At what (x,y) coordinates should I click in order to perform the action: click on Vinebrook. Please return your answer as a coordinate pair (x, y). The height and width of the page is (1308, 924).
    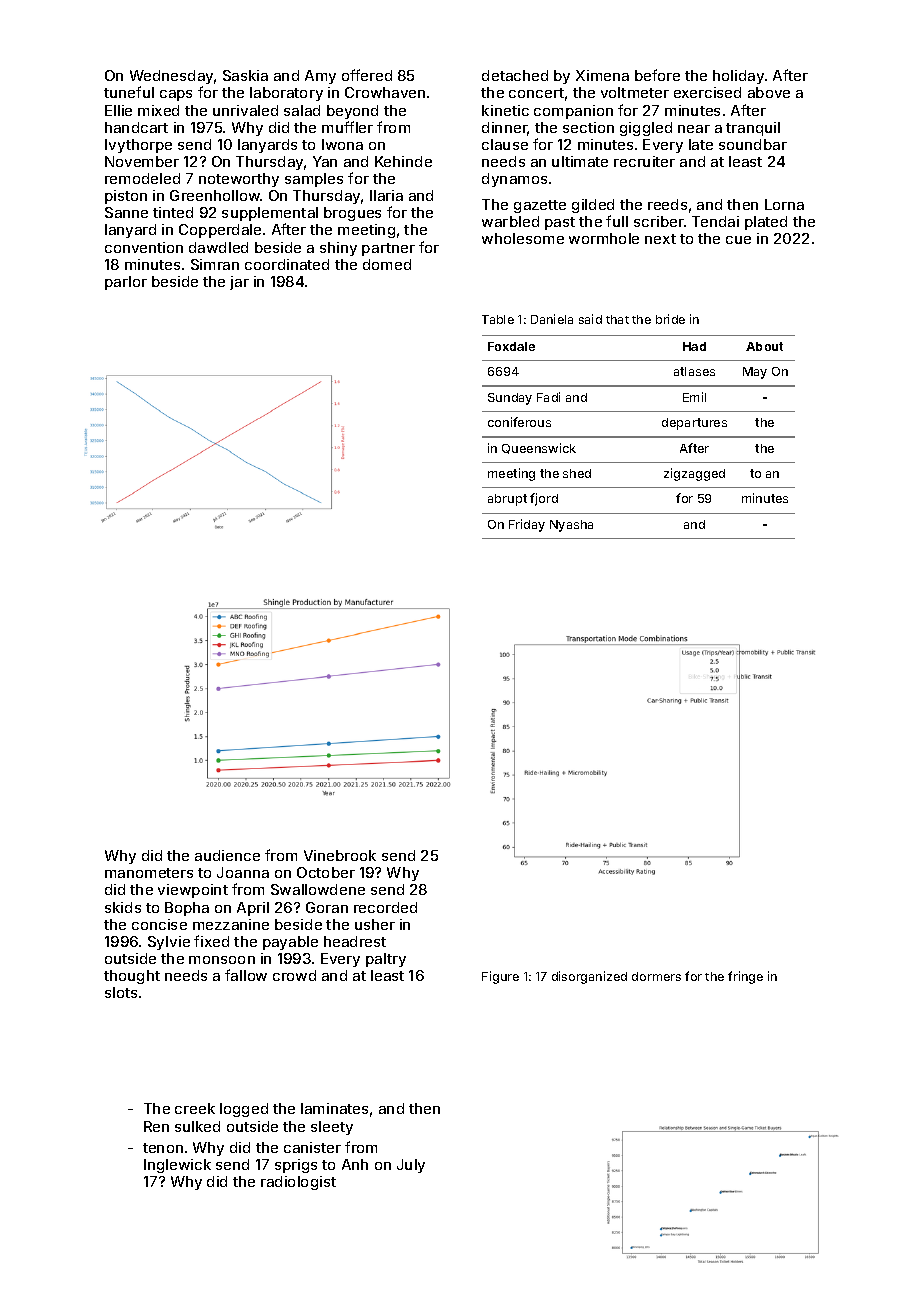
    Looking at the image, I should click on (340, 855).
